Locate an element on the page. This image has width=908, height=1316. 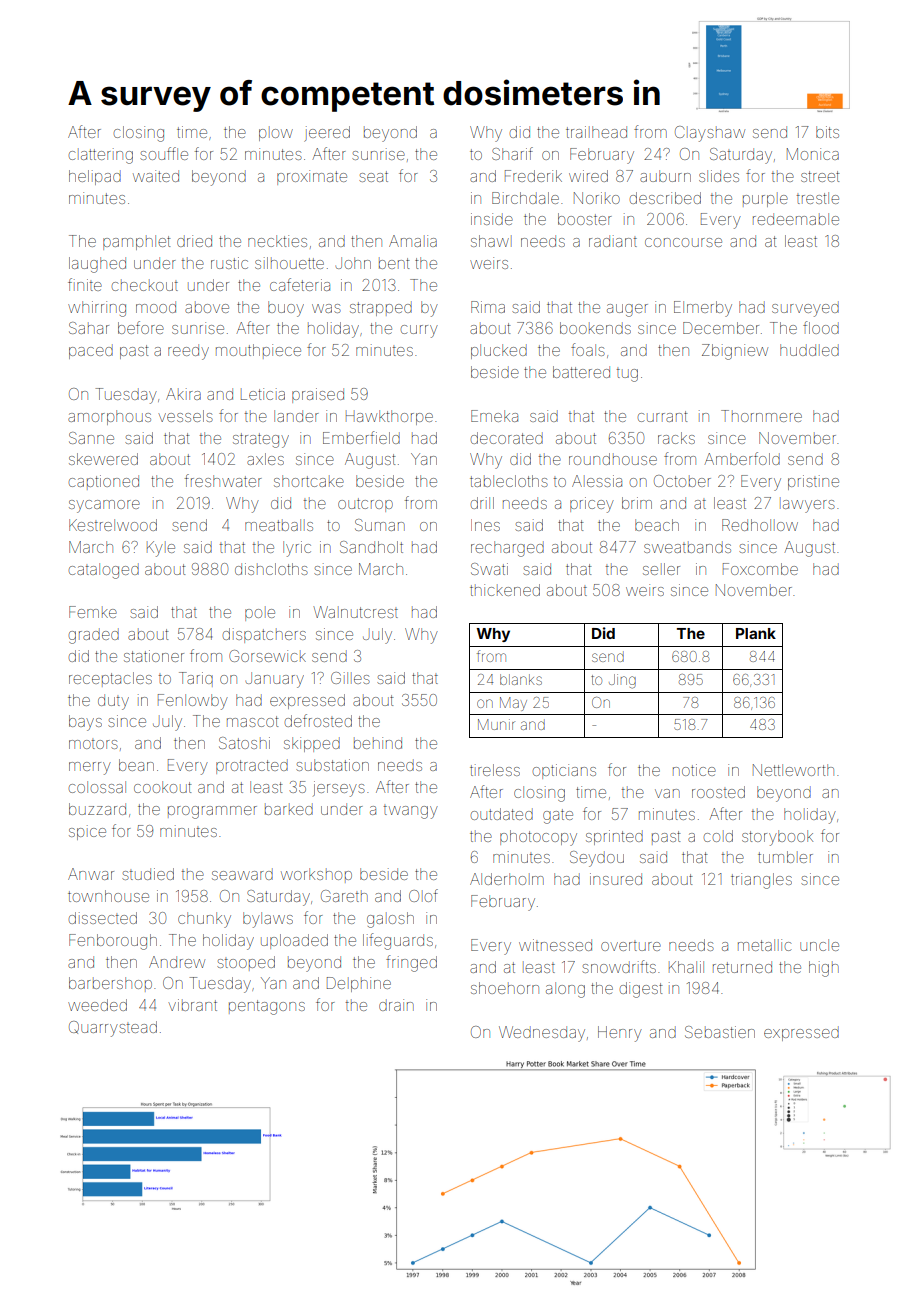
sweatbands is located at coordinates (687, 547).
